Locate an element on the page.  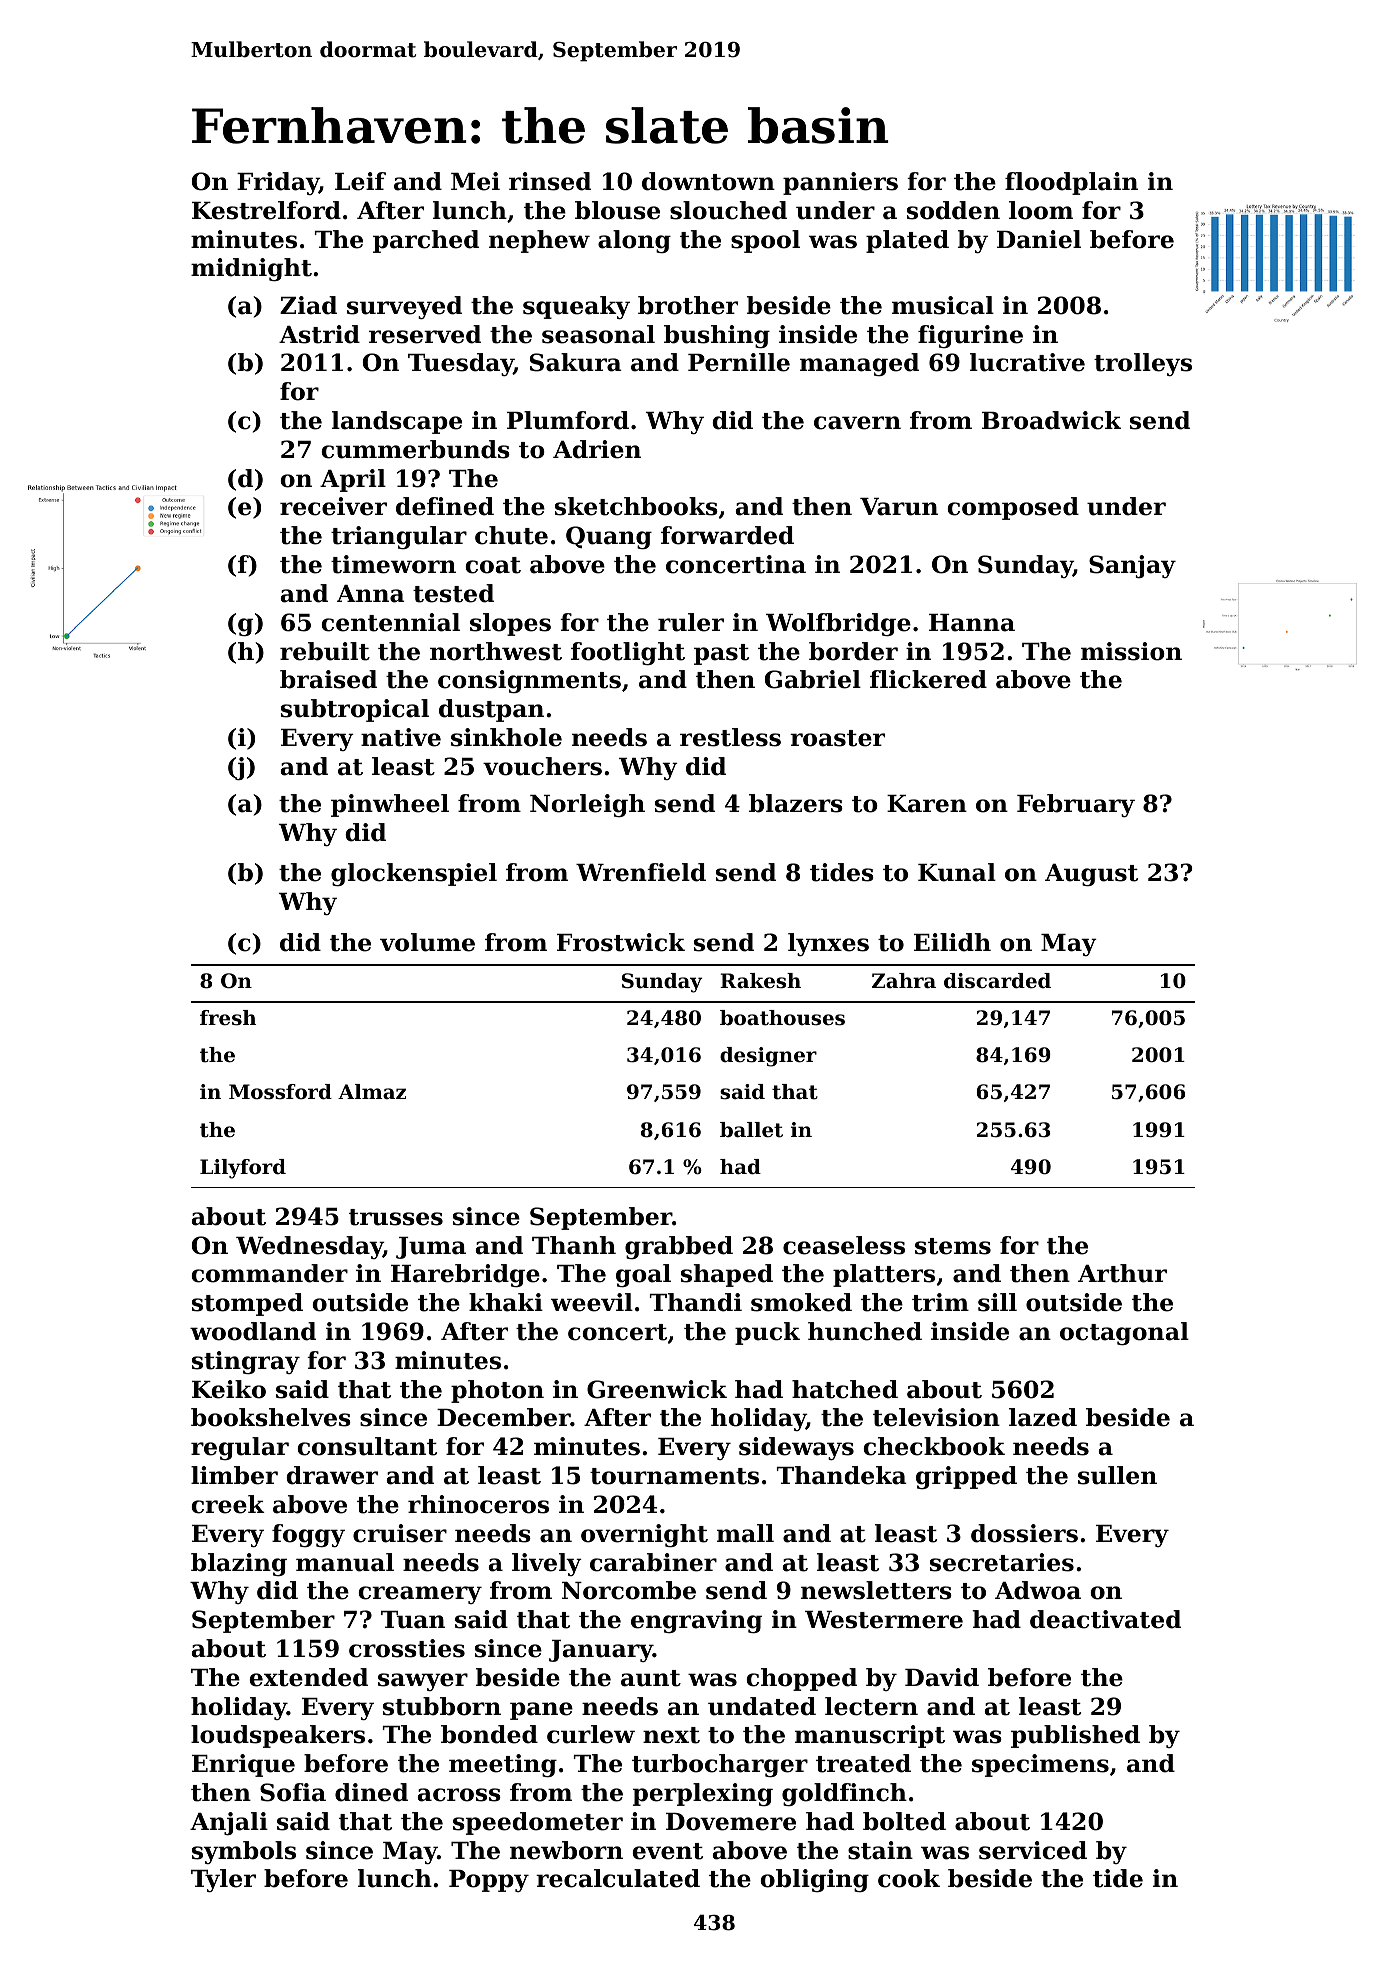
sullen is located at coordinates (1117, 1475).
